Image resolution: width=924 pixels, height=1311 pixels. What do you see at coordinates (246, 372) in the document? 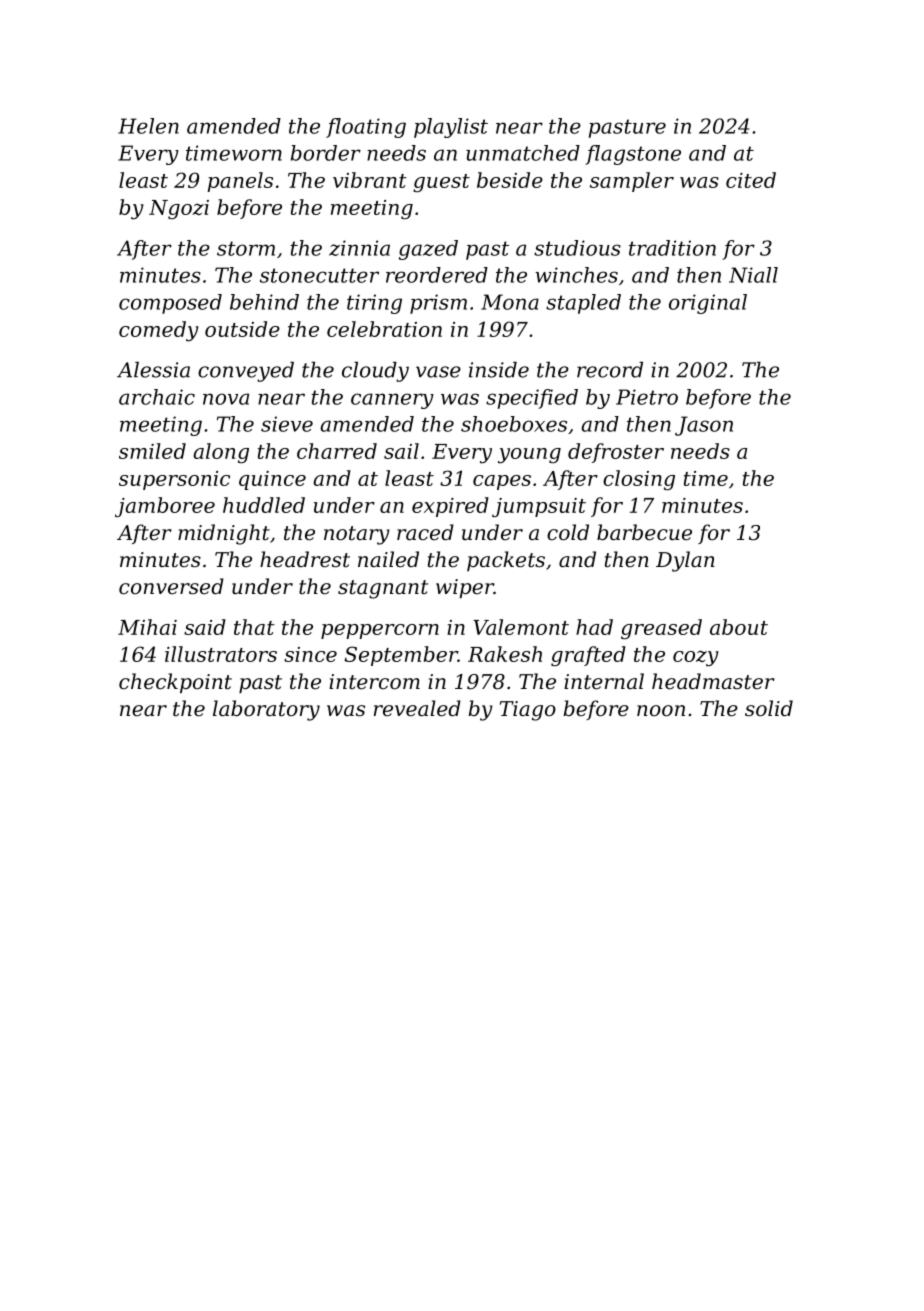
I see `conveyed` at bounding box center [246, 372].
